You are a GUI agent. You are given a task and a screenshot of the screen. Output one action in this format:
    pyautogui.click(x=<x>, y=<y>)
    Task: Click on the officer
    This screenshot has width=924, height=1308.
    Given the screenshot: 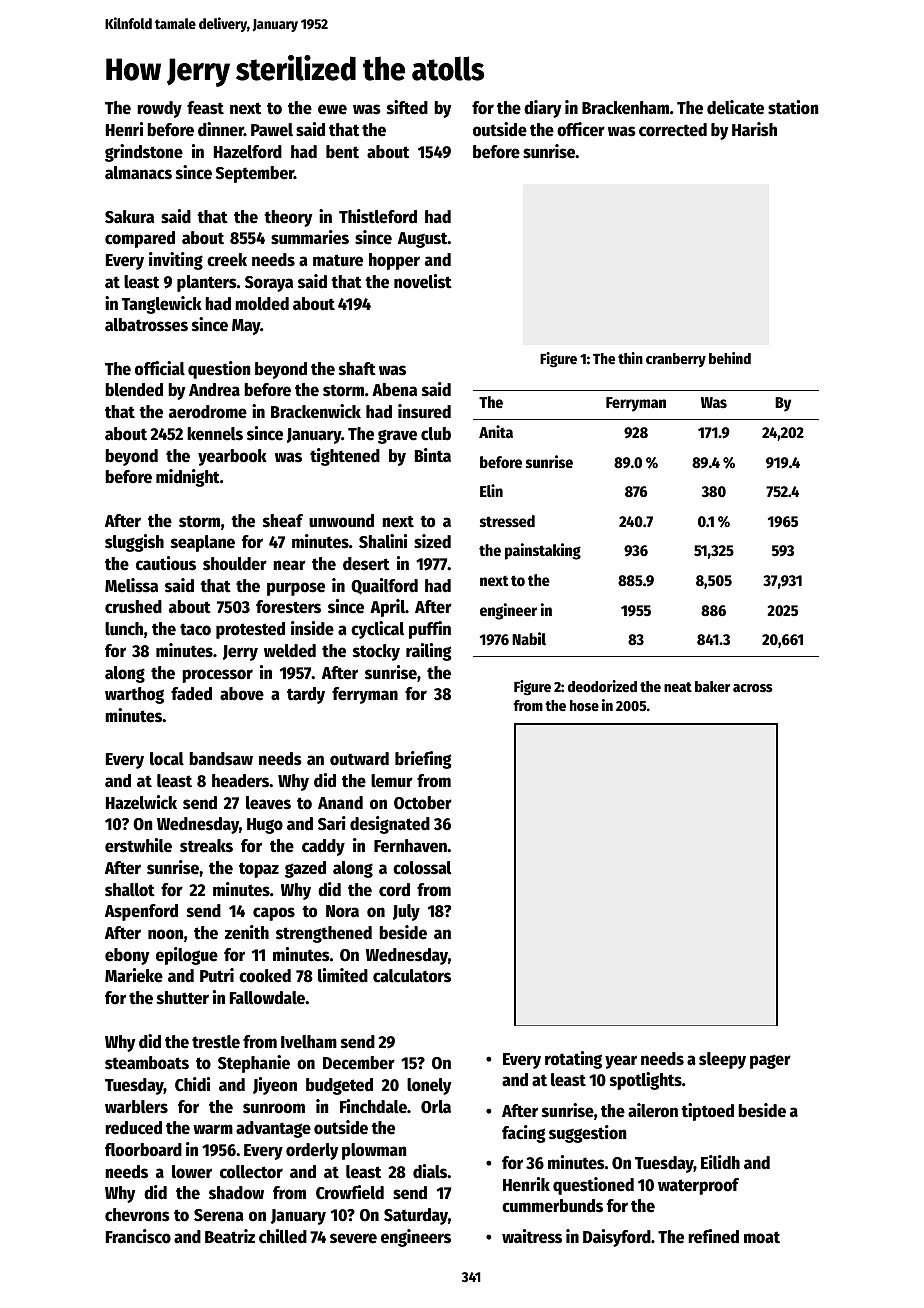 What is the action you would take?
    pyautogui.click(x=581, y=129)
